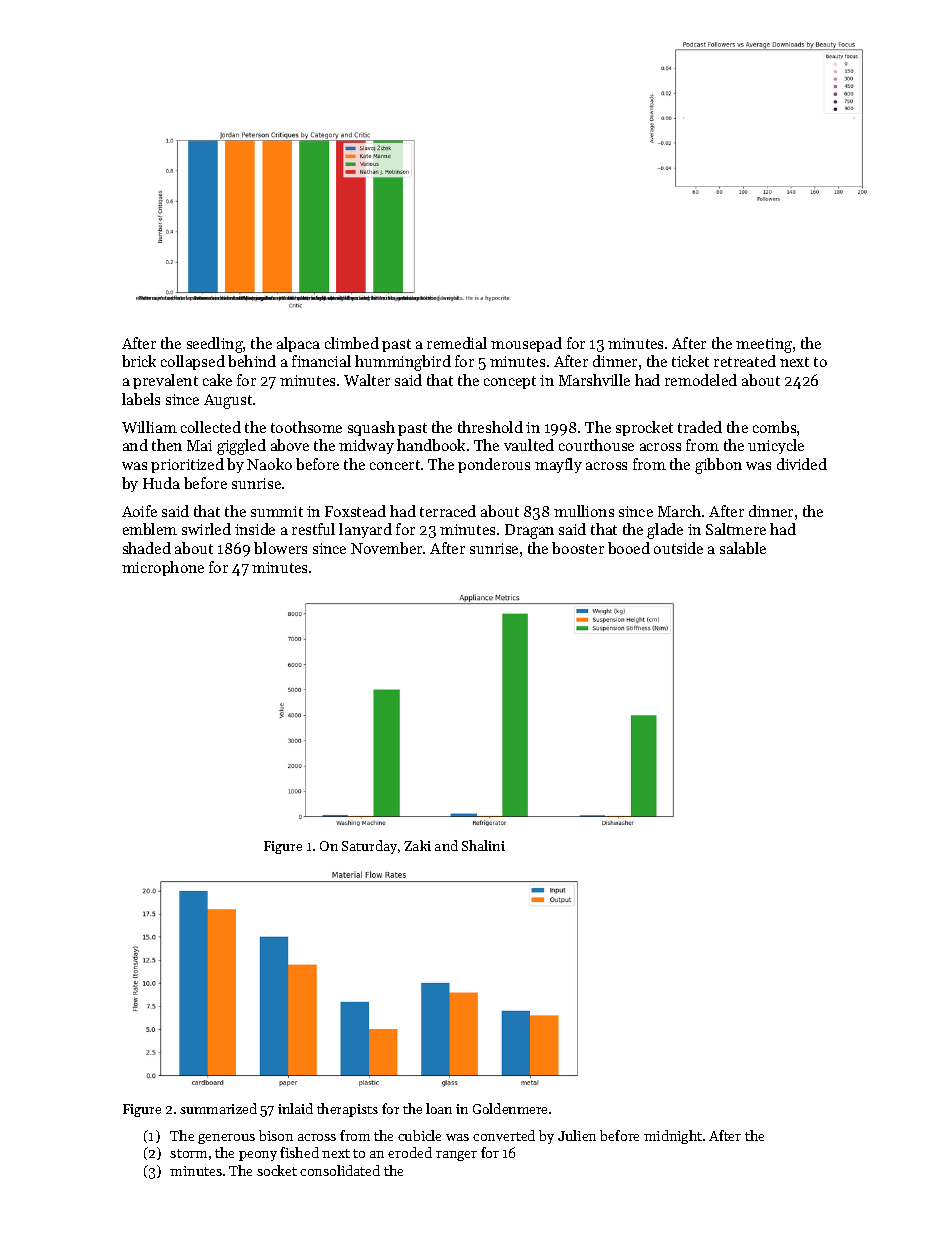  Describe the element at coordinates (340, 1170) in the document. I see `consolidated` at that location.
